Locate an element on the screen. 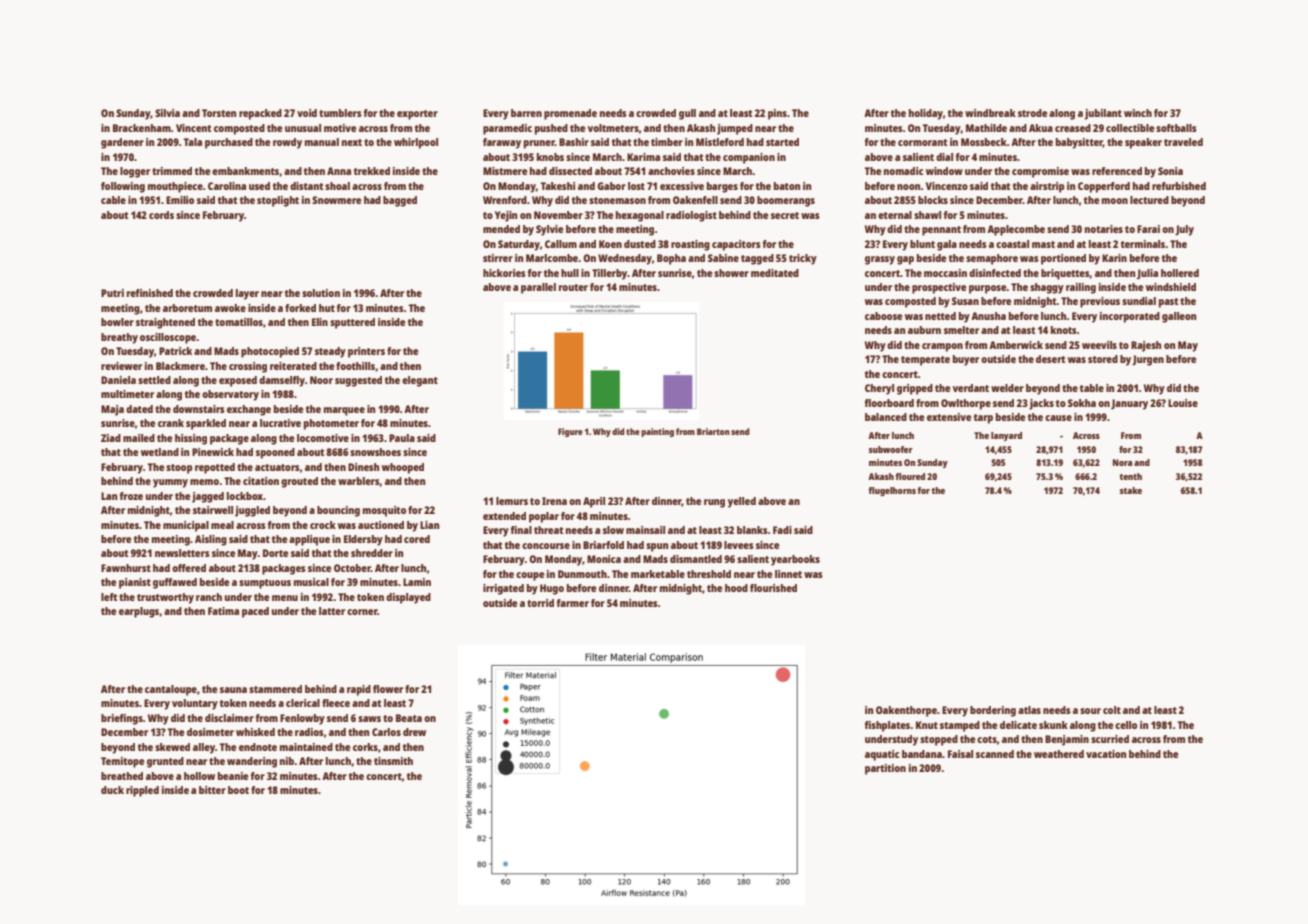 The image size is (1308, 924). Torsten is located at coordinates (219, 113).
